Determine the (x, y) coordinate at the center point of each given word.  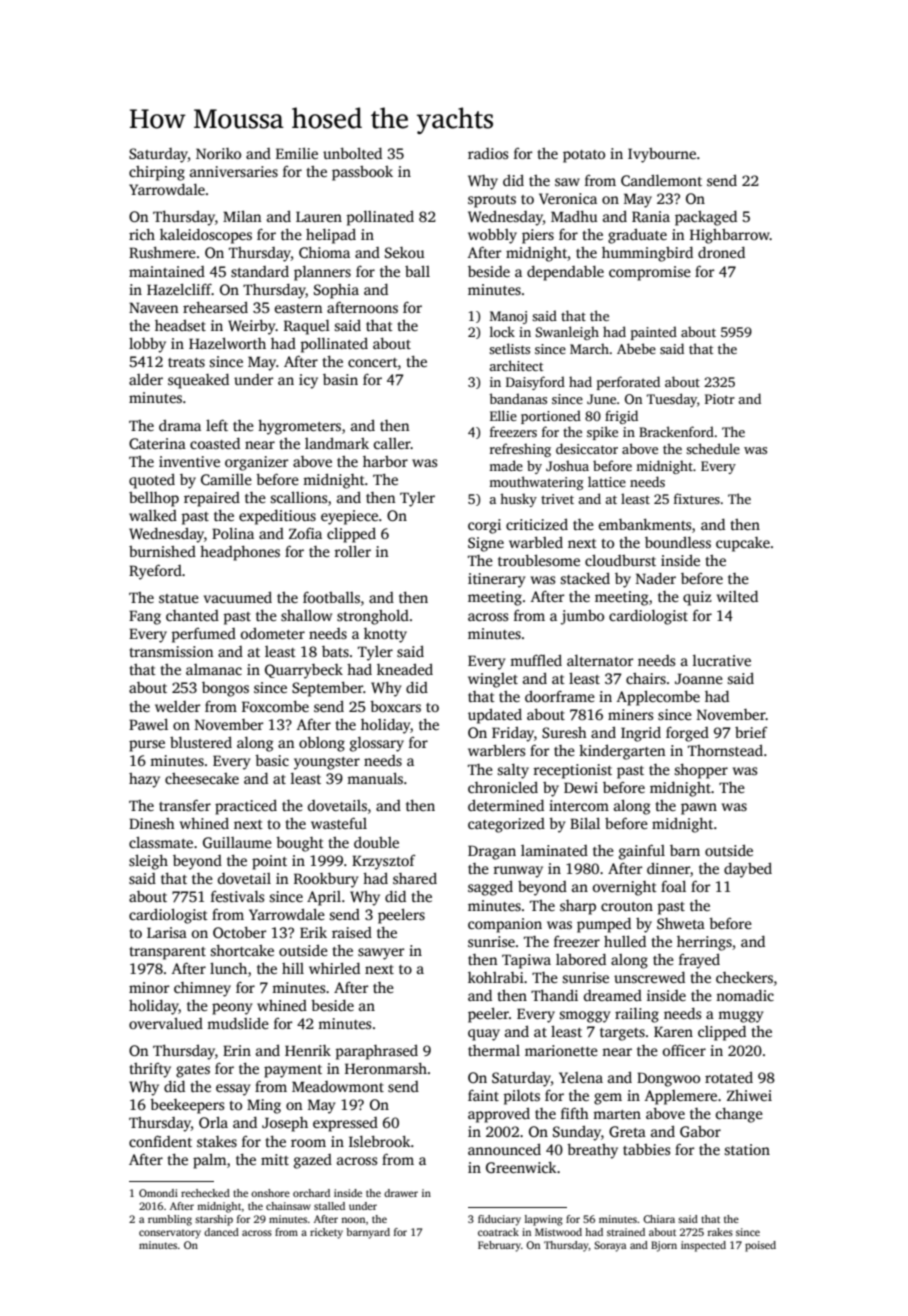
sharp (578, 907)
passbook (362, 173)
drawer (401, 1193)
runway (518, 872)
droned (721, 252)
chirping (157, 173)
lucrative (722, 660)
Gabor (700, 1131)
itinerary (496, 580)
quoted (152, 481)
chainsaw (288, 1206)
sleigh (148, 862)
